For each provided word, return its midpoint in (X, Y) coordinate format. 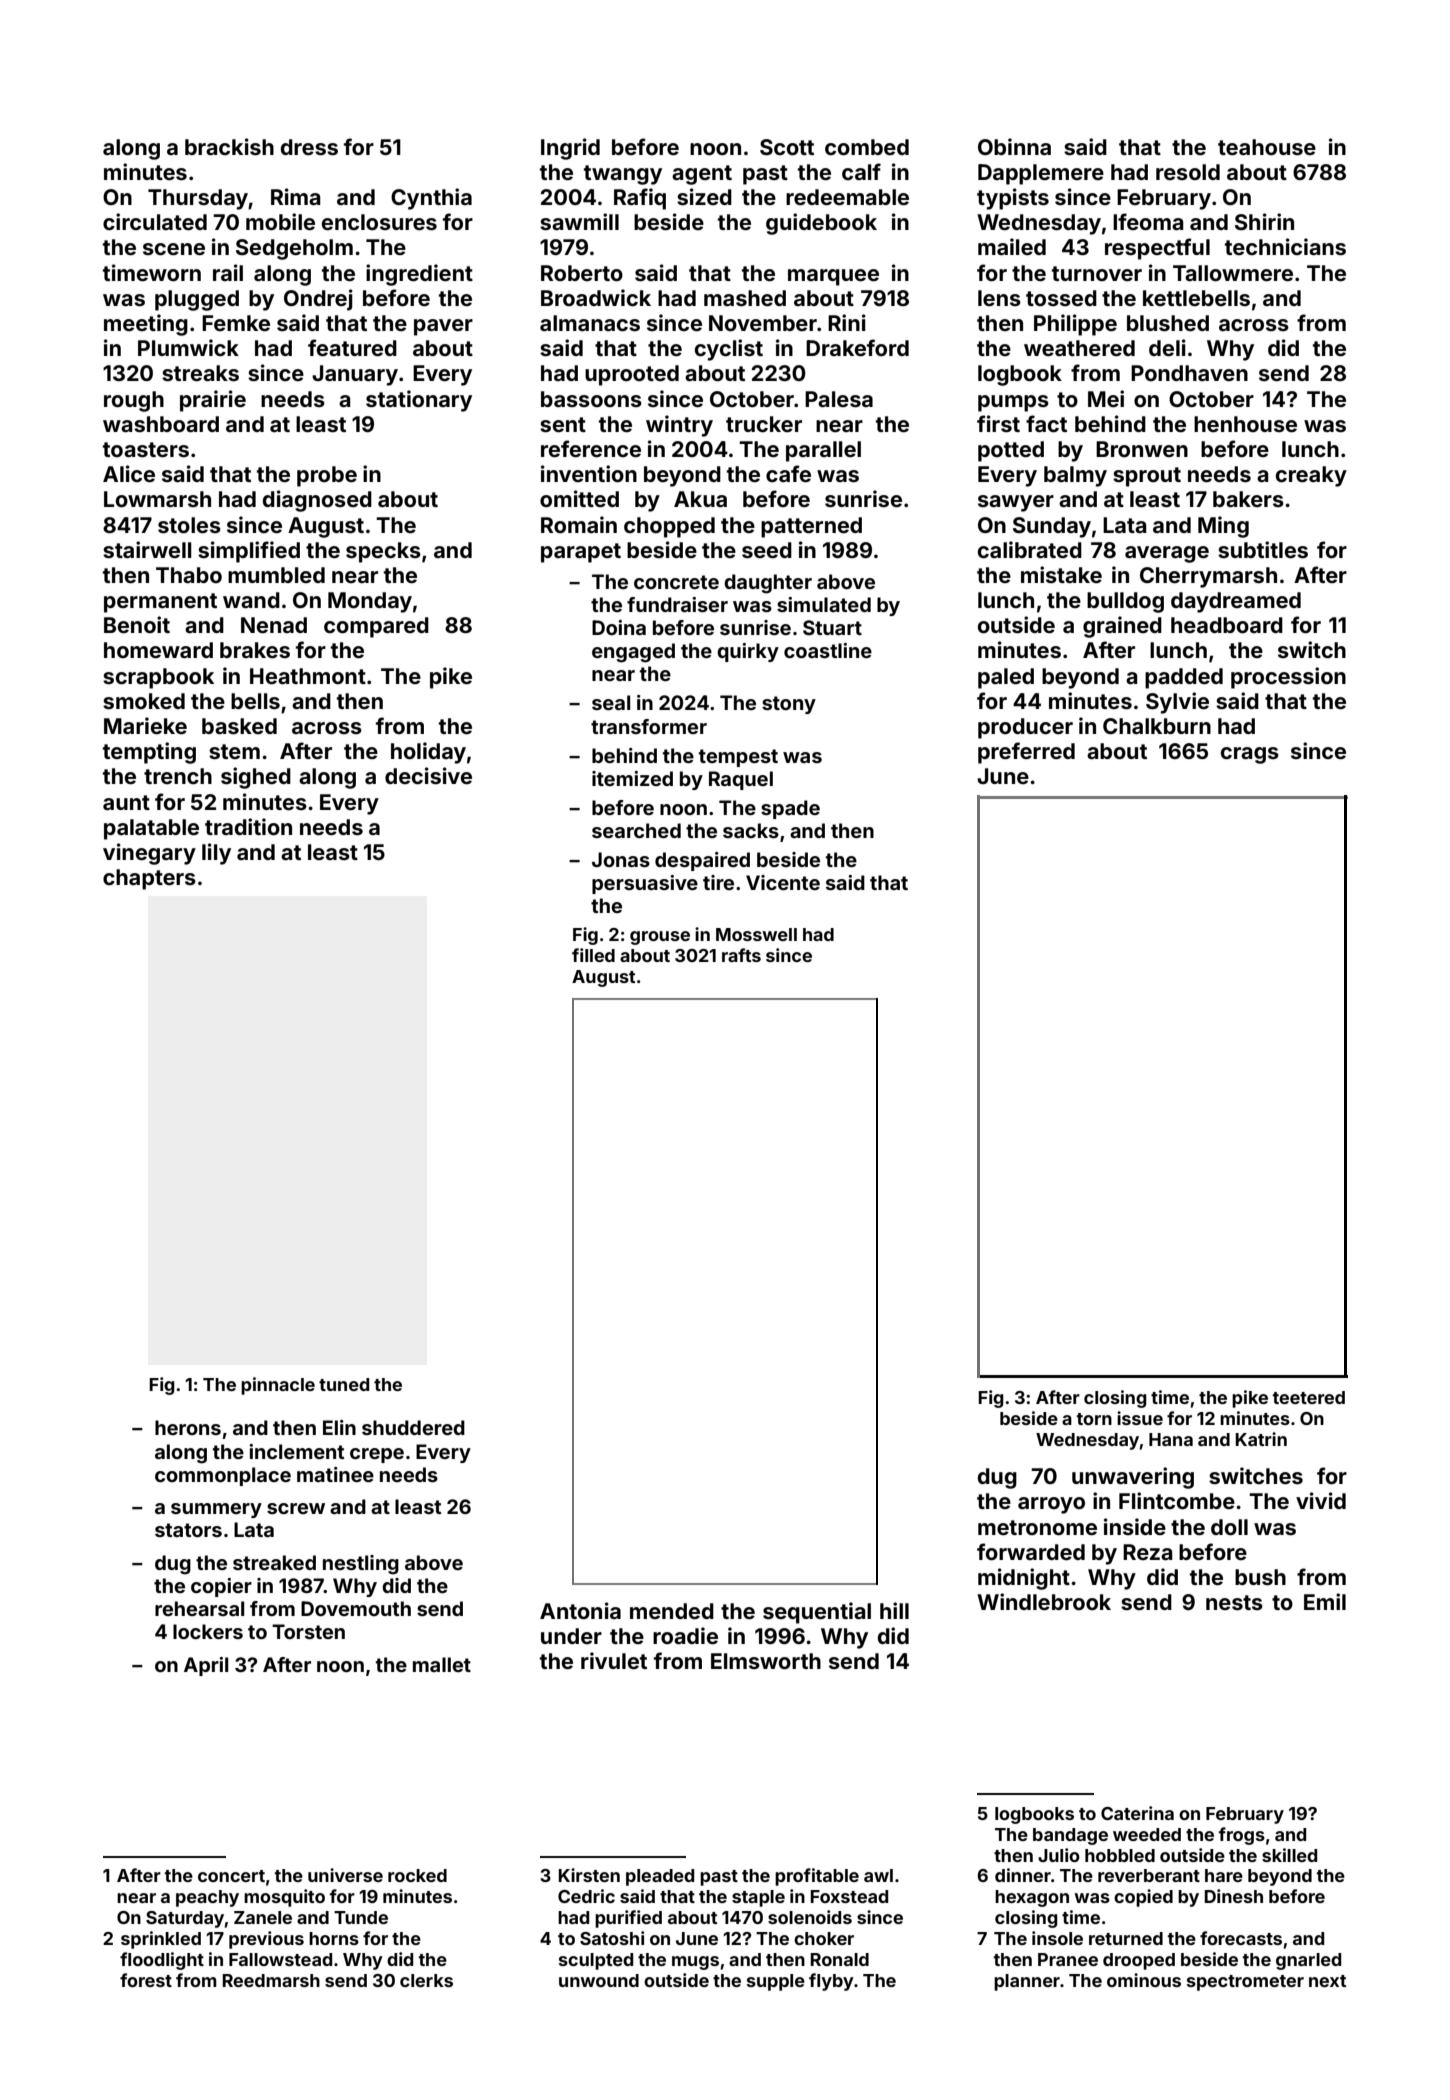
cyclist (729, 350)
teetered (1308, 1397)
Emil (1325, 1601)
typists (1013, 199)
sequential (817, 1613)
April (206, 1666)
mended (672, 1611)
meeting (146, 325)
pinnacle (278, 1386)
